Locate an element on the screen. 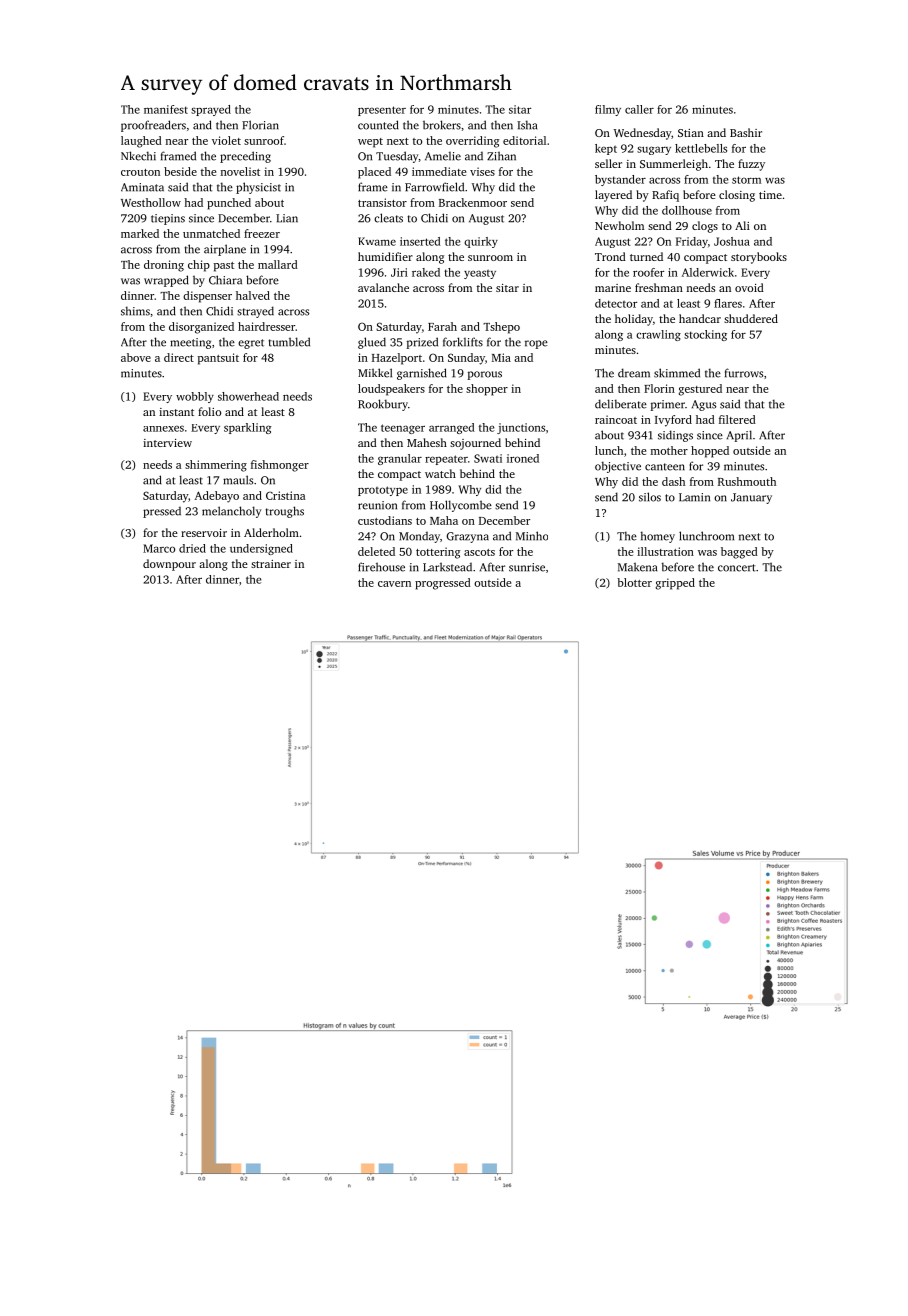  filmy is located at coordinates (608, 110).
